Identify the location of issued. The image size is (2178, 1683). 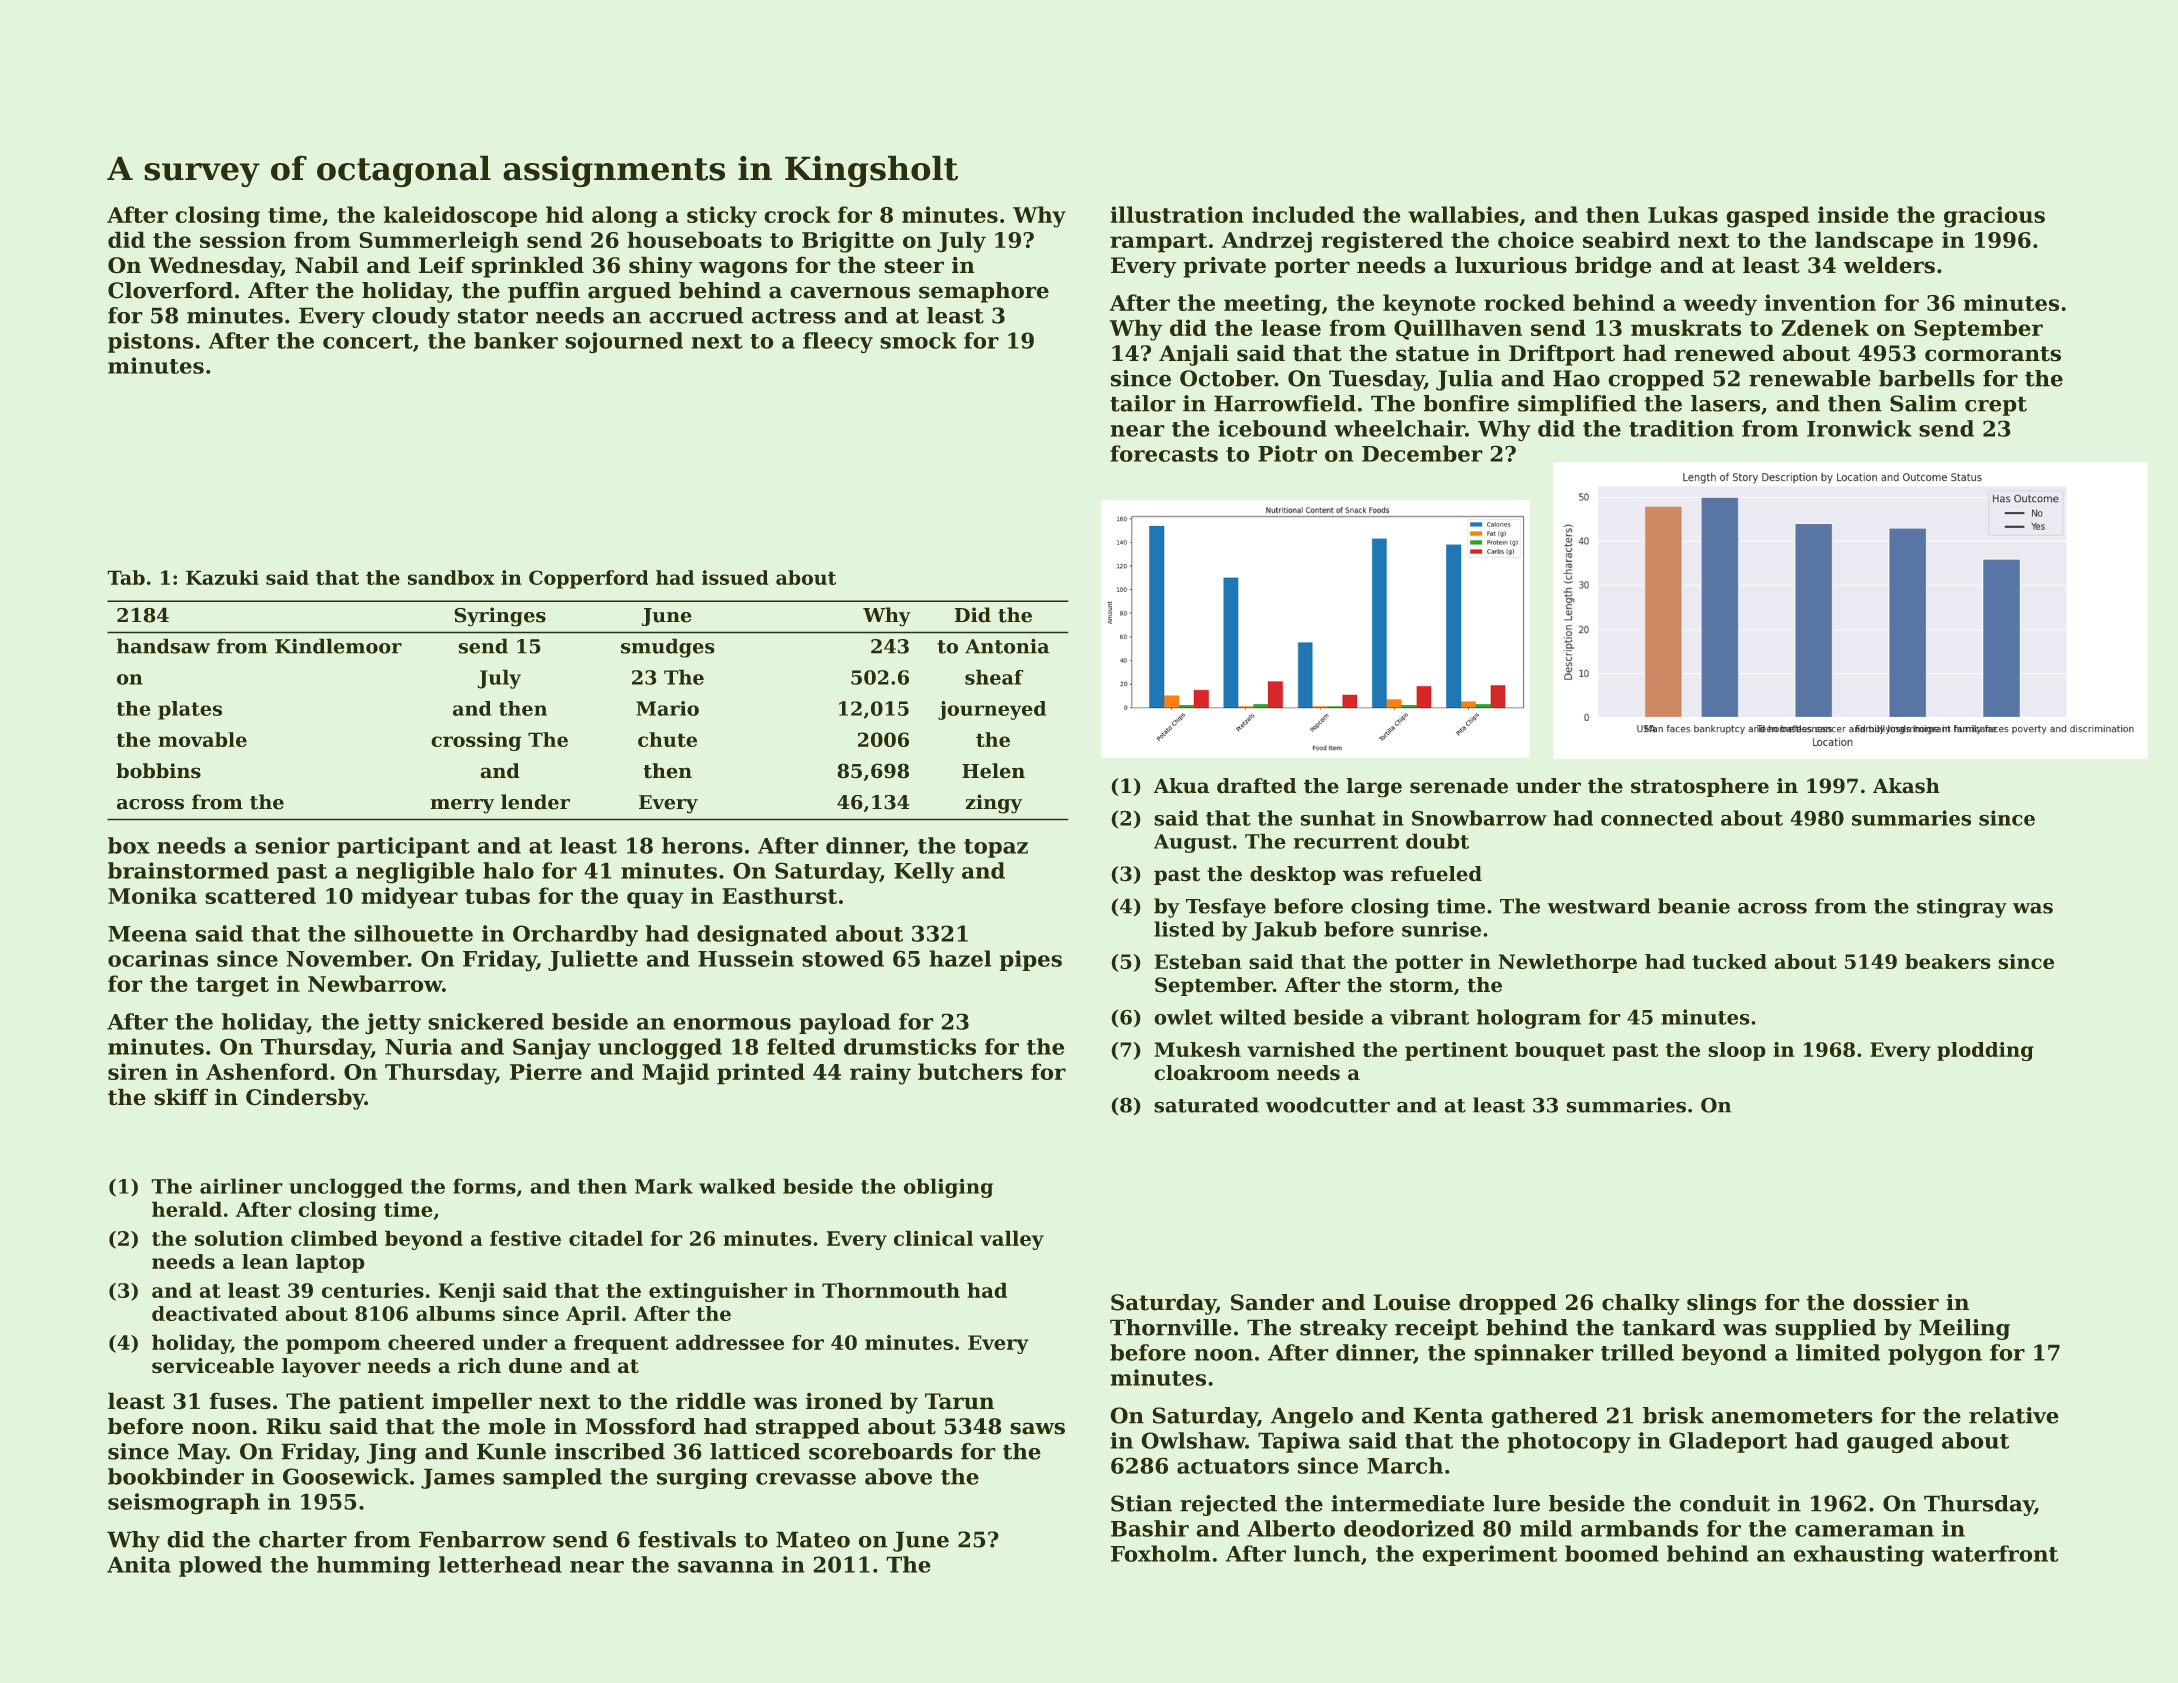
(735, 577).
